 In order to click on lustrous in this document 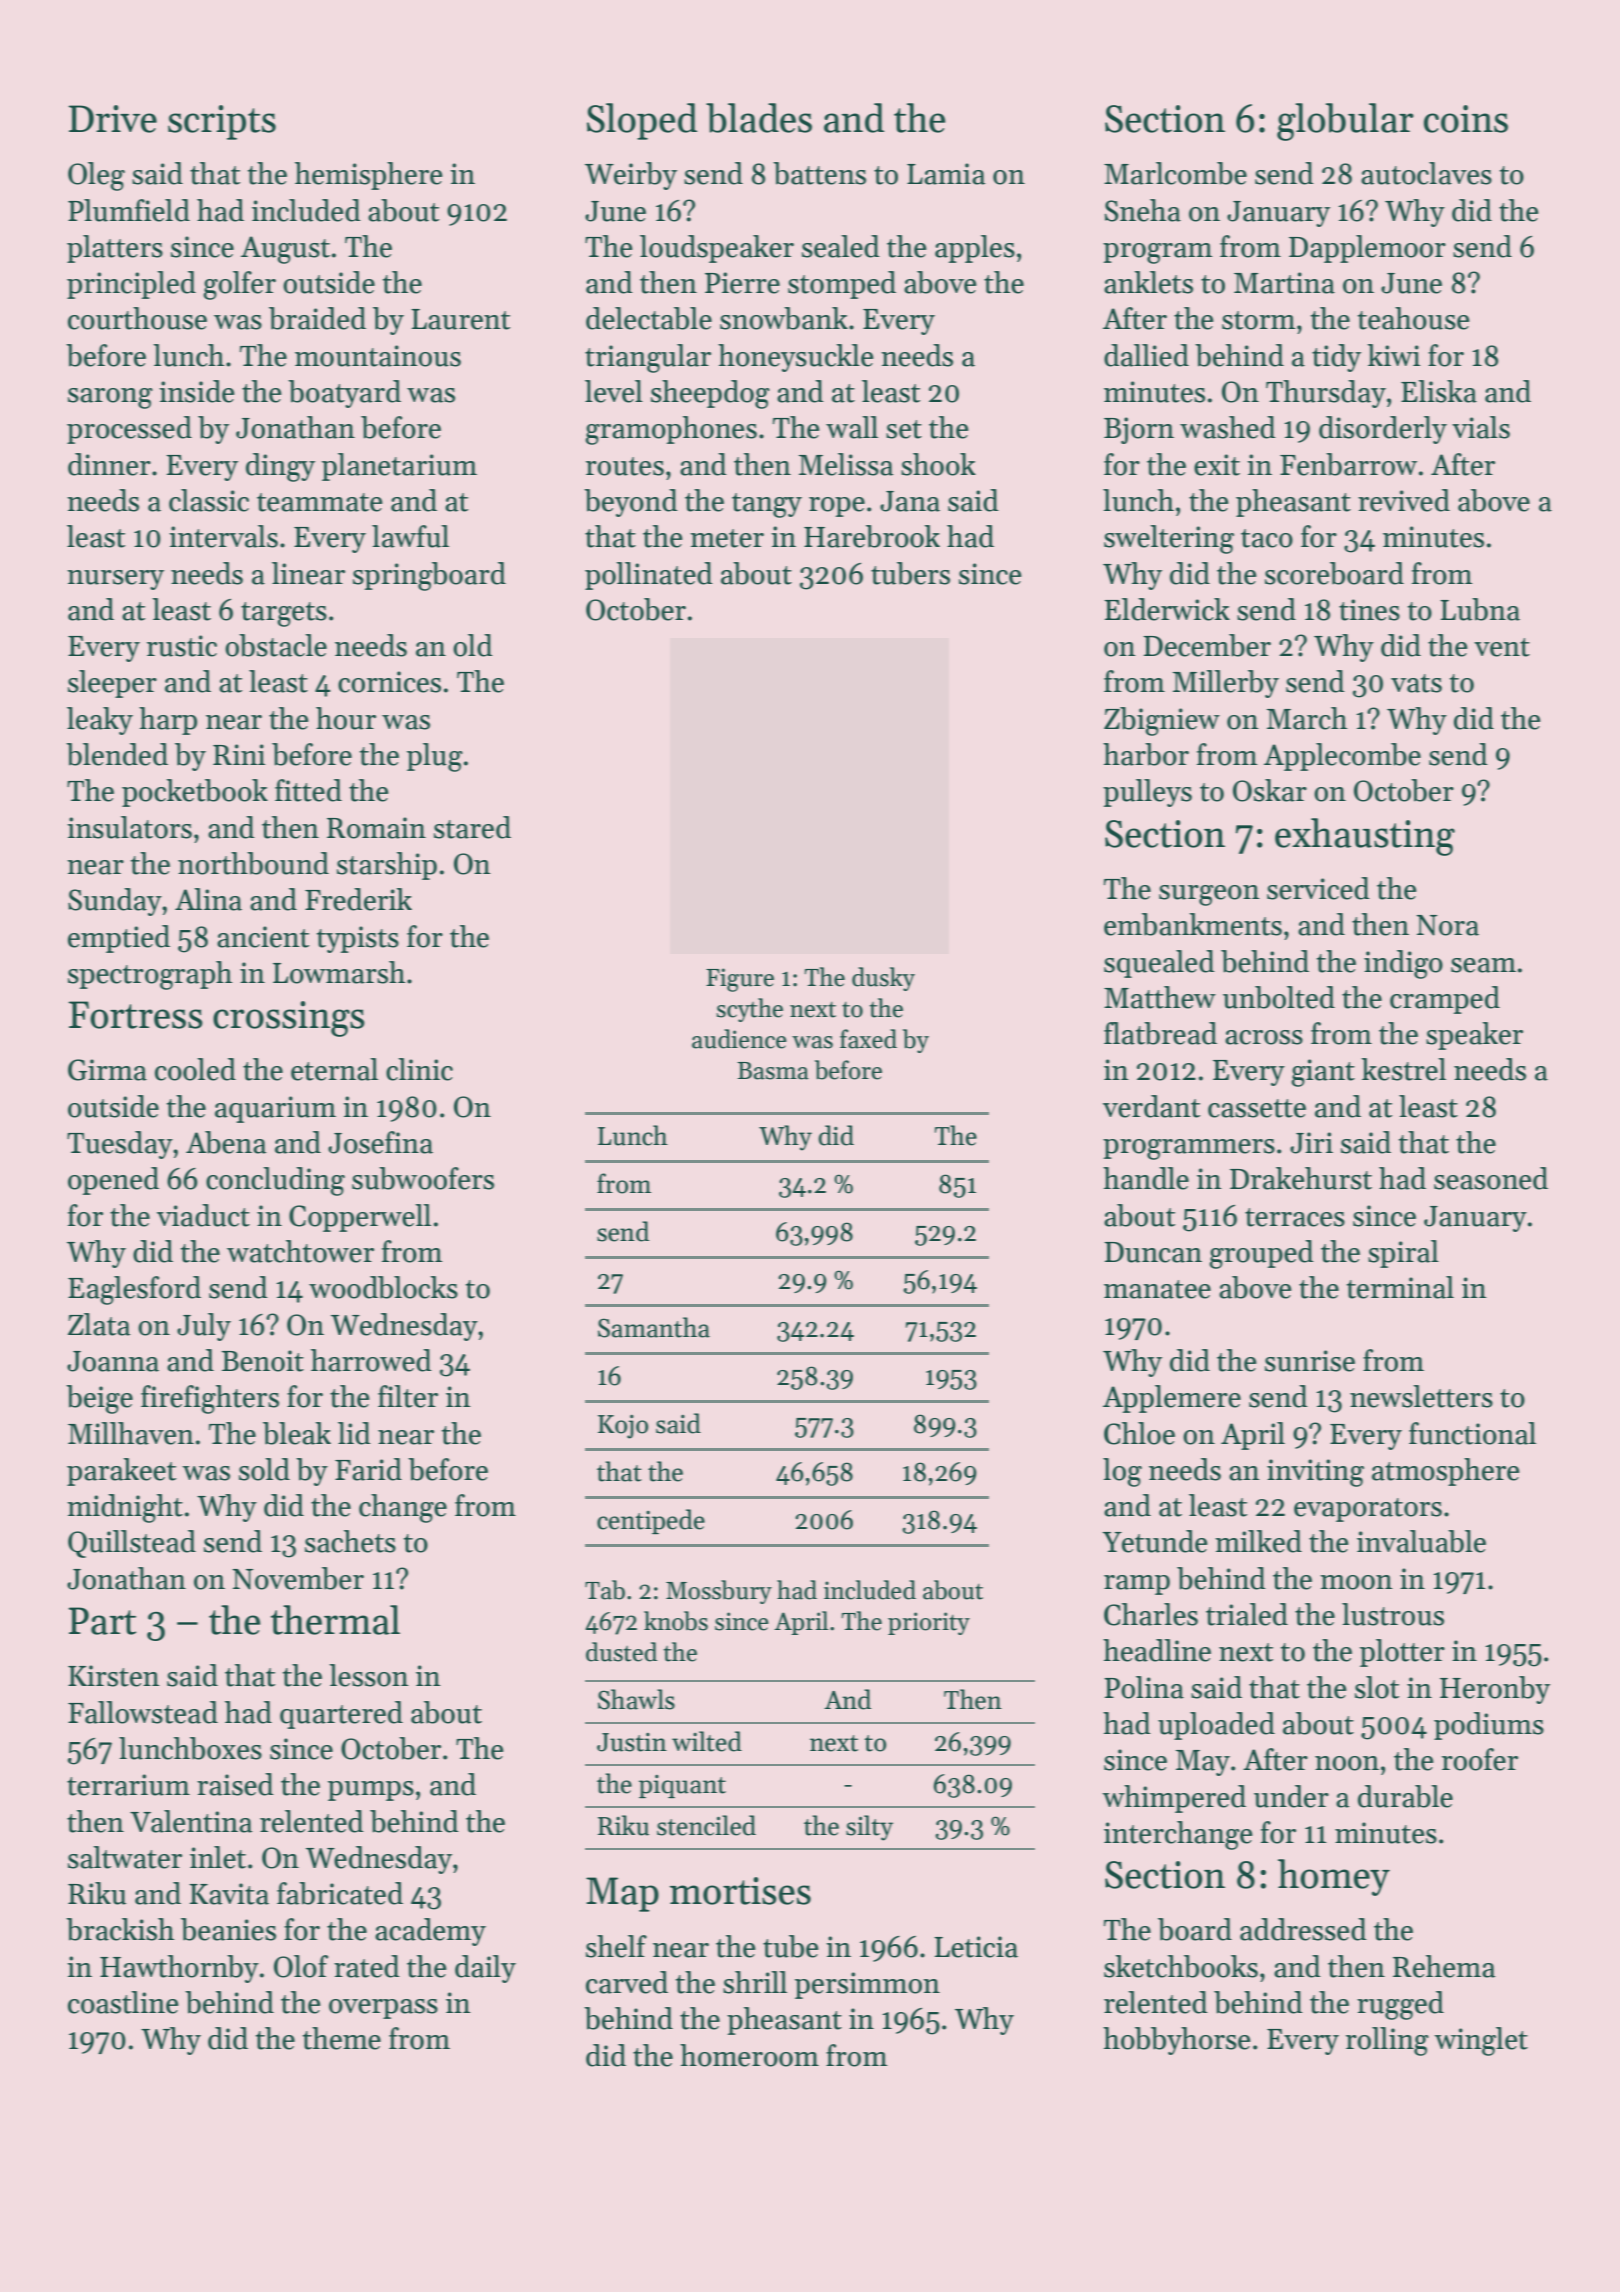, I will do `click(1393, 1614)`.
